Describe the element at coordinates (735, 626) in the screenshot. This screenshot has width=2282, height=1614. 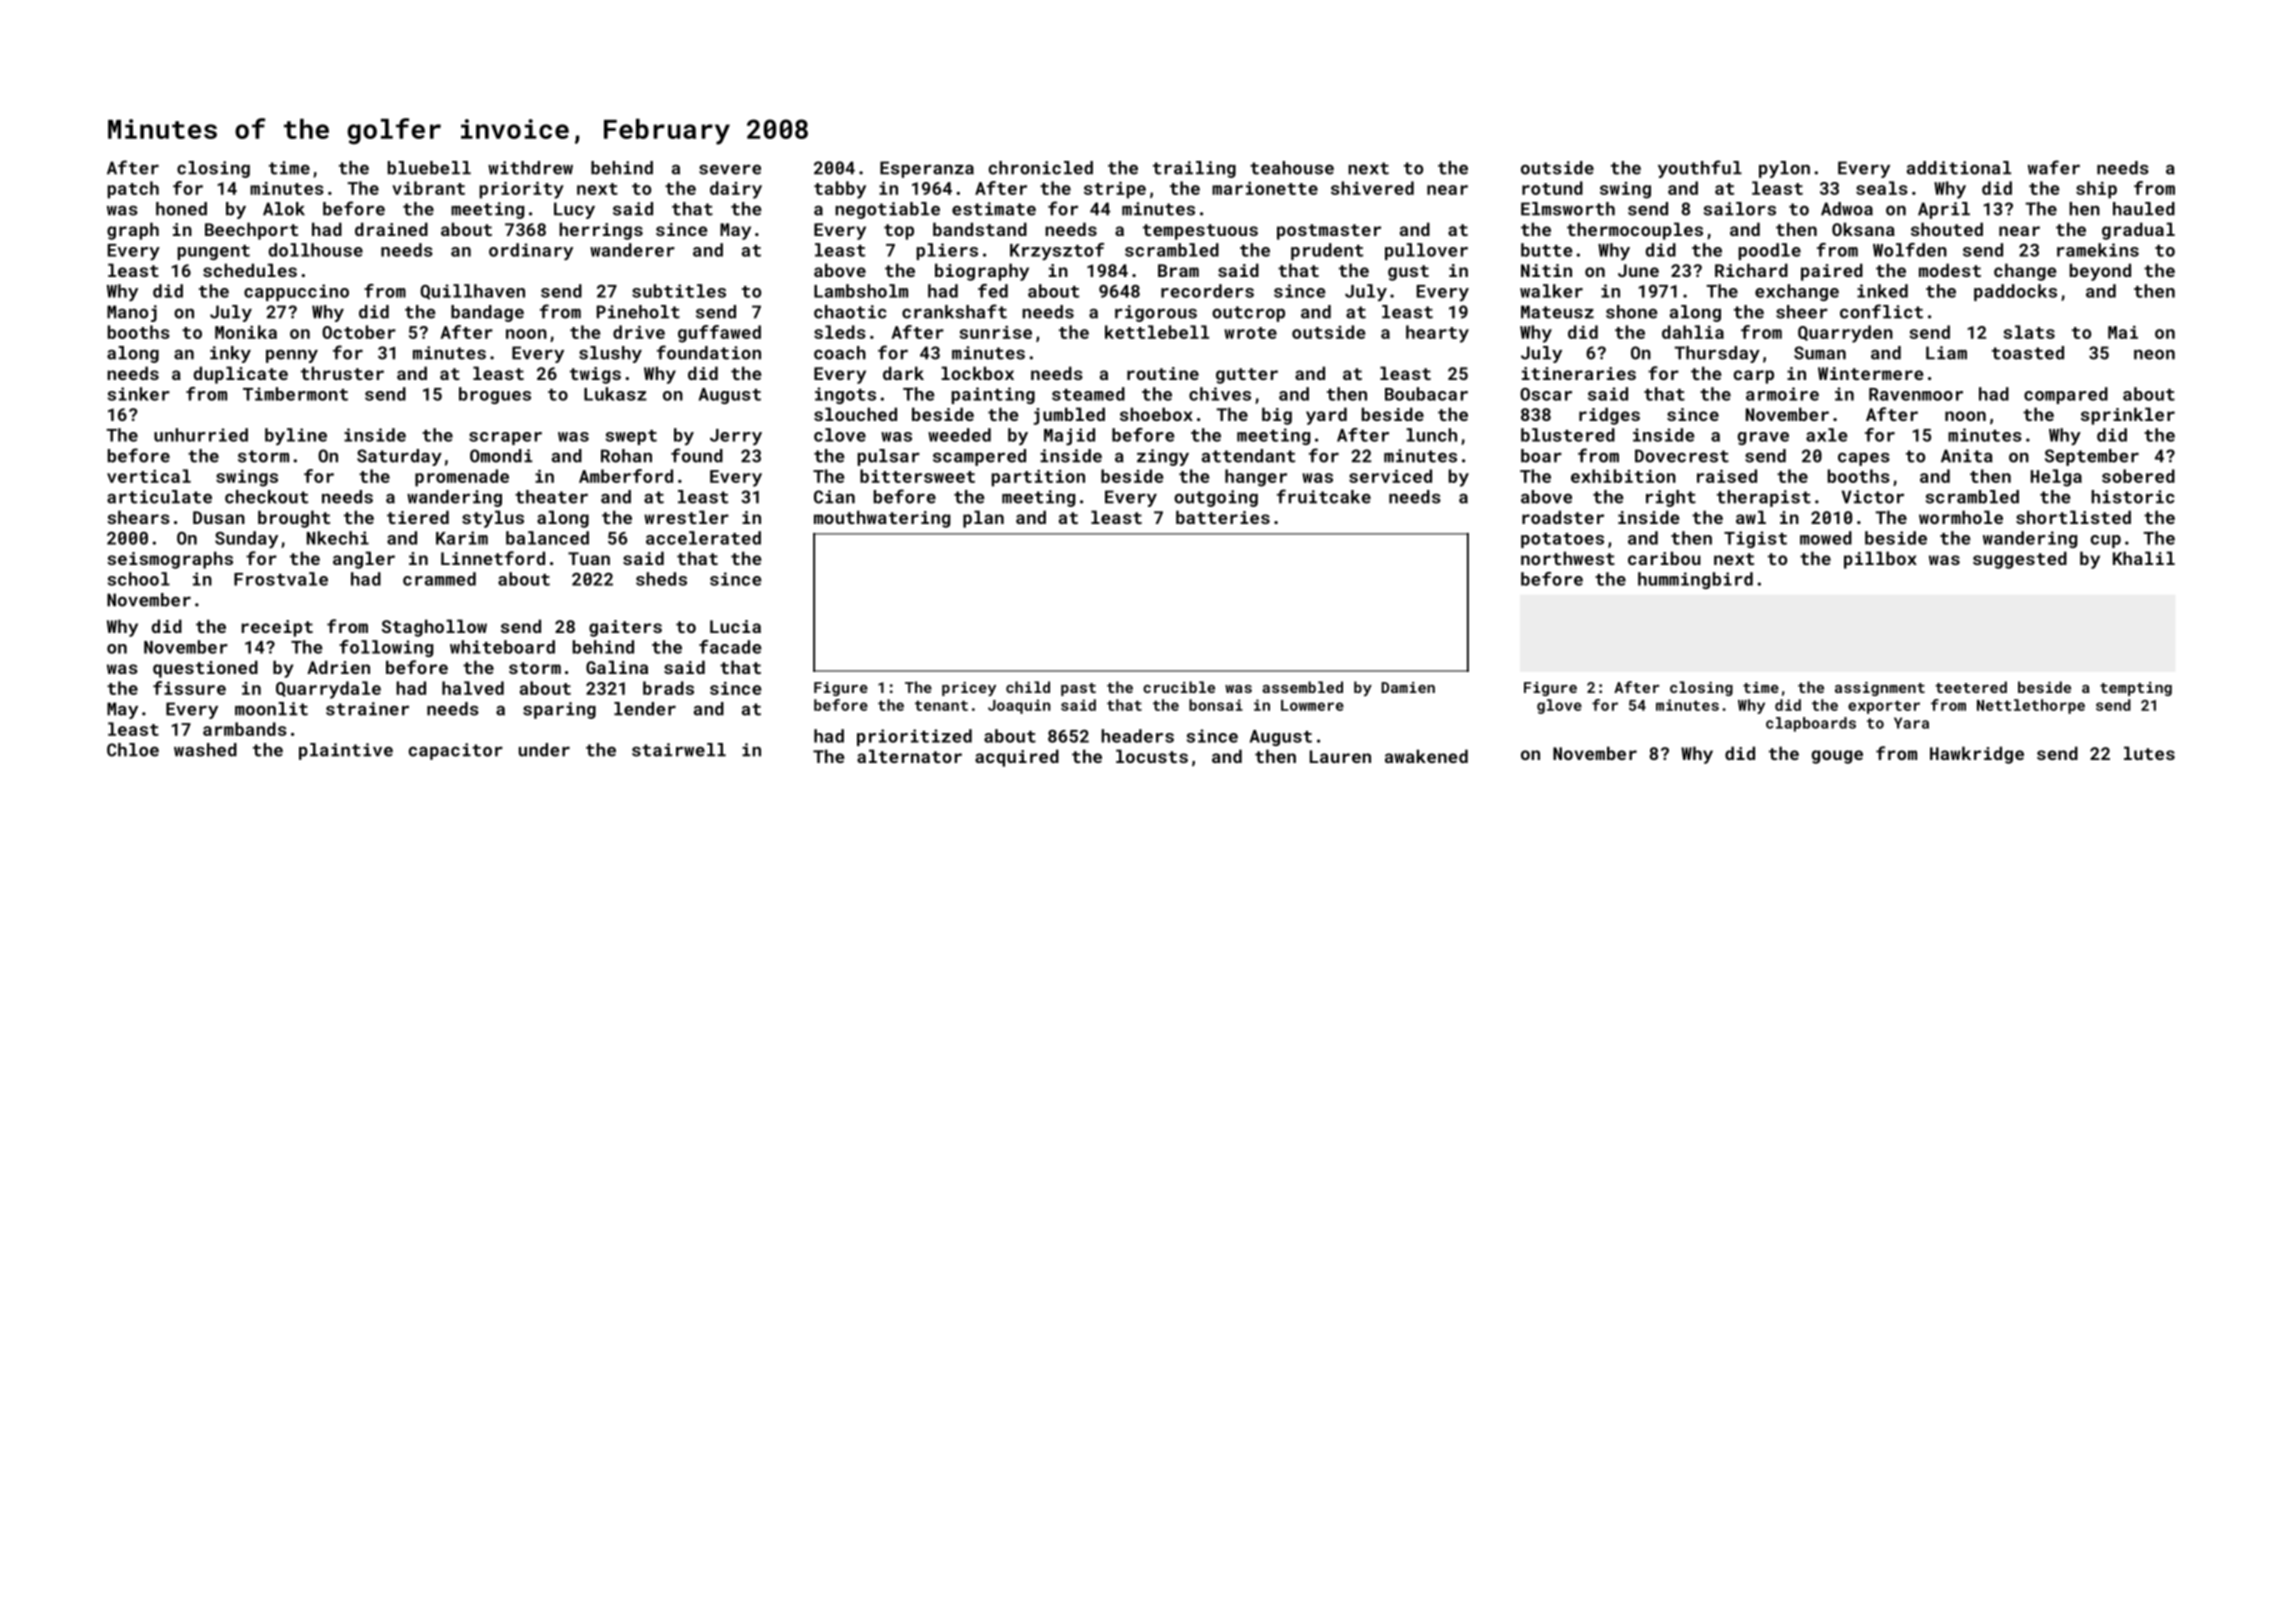
I see `Lucia` at that location.
